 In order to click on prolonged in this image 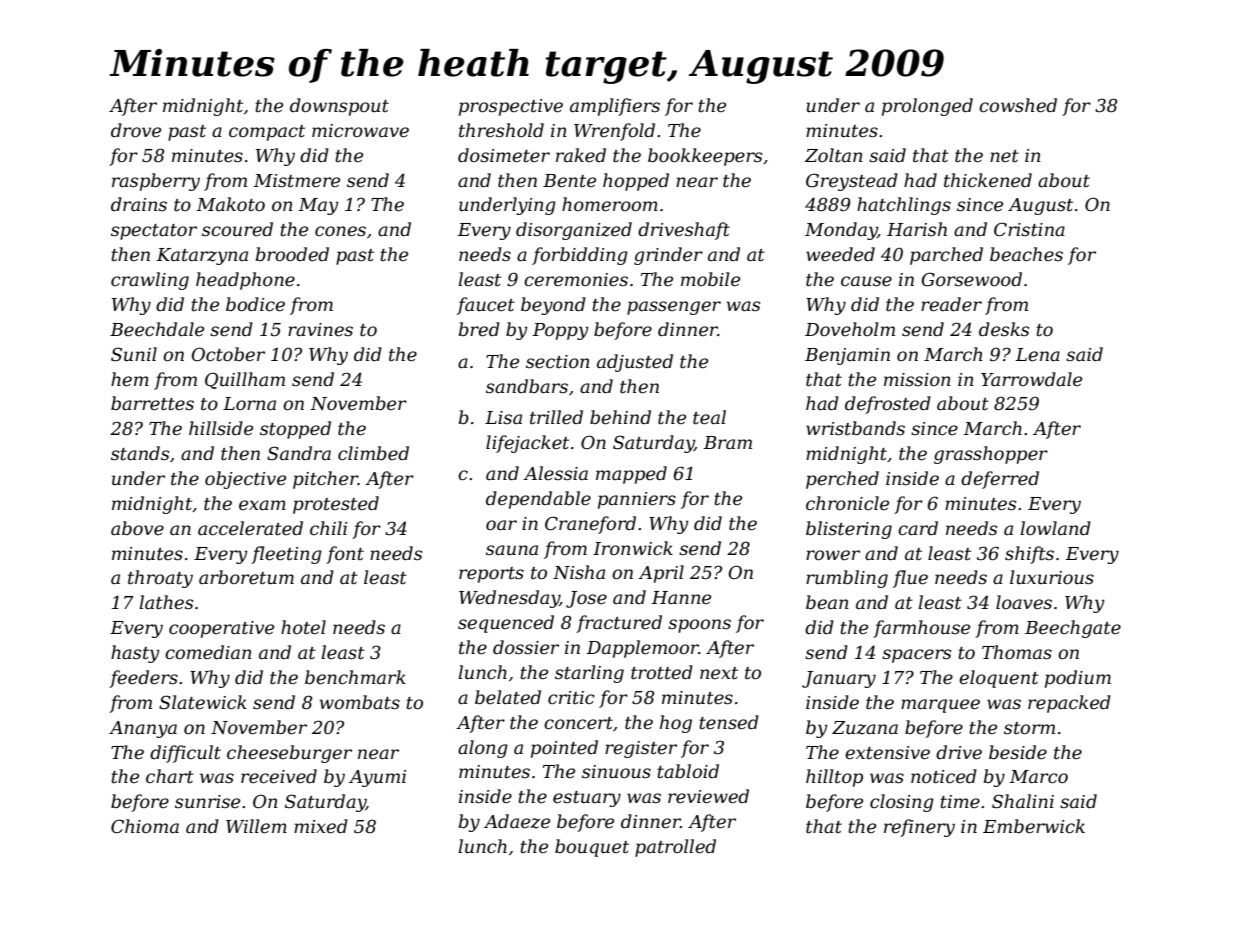, I will do `click(927, 107)`.
